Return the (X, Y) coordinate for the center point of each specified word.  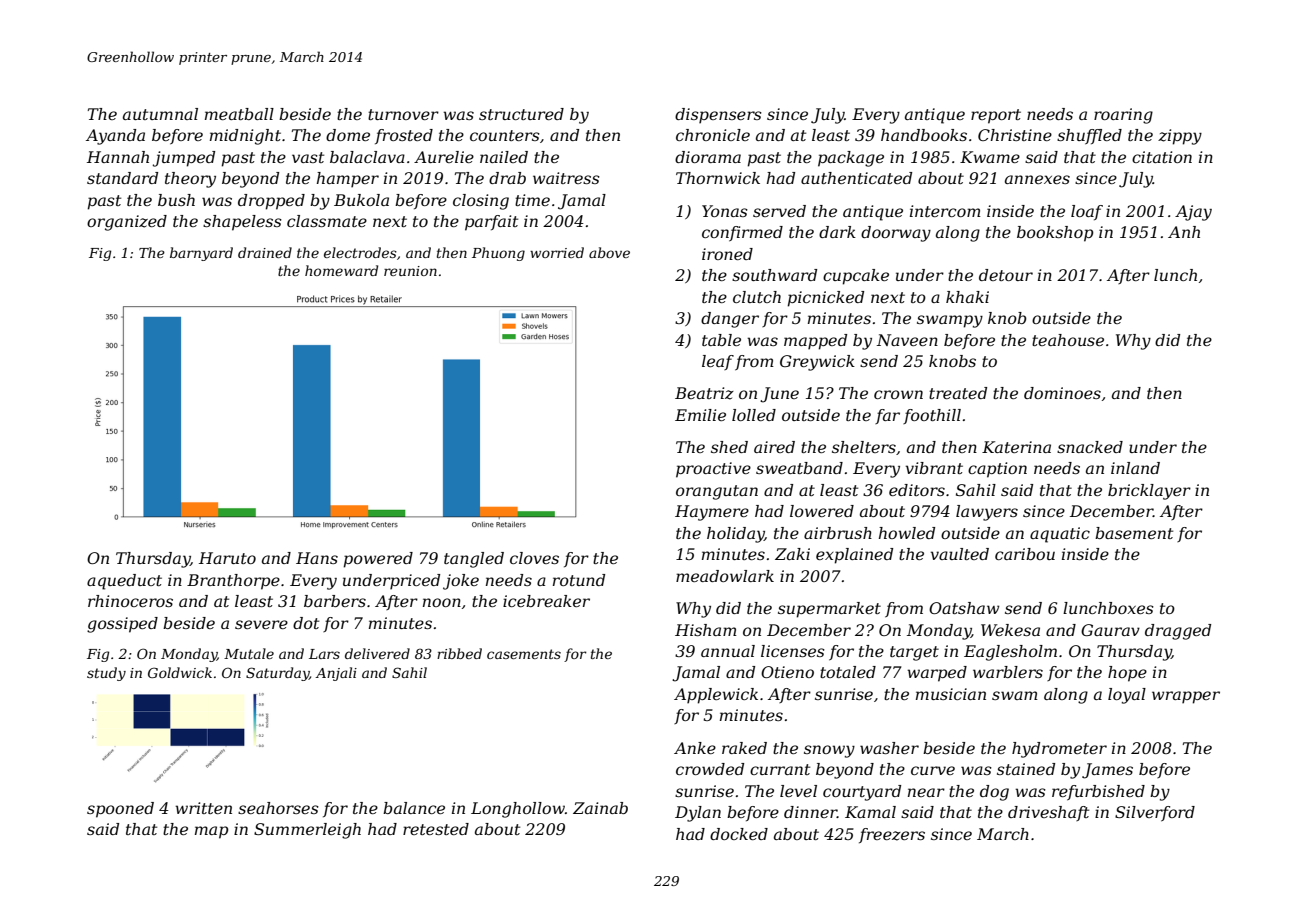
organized (127, 223)
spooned (120, 810)
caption (997, 470)
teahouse (1068, 340)
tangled (474, 560)
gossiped (122, 625)
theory (190, 180)
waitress (566, 178)
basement (1134, 533)
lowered (822, 511)
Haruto (227, 558)
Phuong (498, 254)
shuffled (1089, 136)
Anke (695, 748)
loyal (1127, 696)
